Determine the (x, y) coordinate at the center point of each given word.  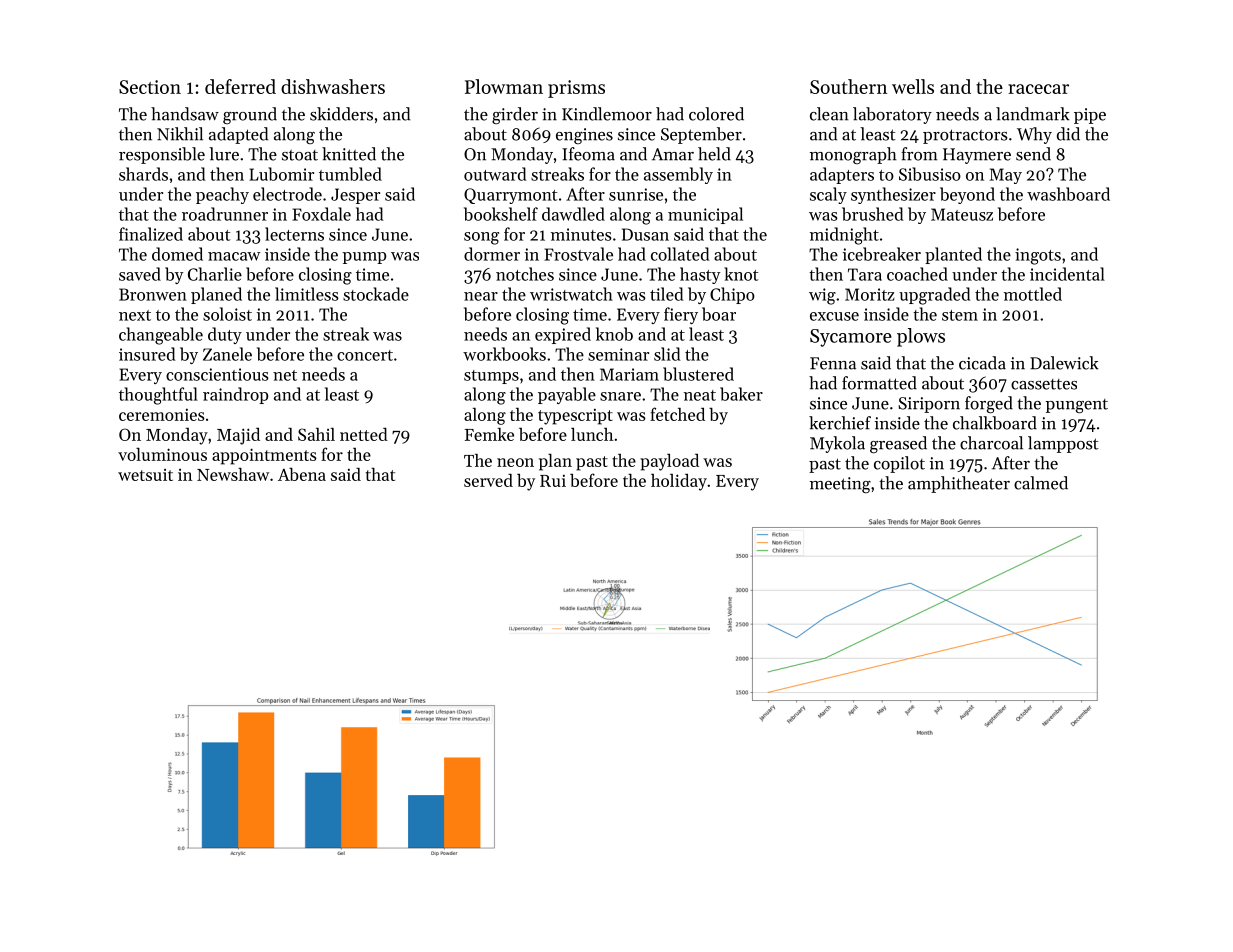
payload (669, 462)
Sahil (316, 434)
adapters (842, 175)
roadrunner (225, 214)
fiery (681, 315)
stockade (376, 294)
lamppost (1063, 444)
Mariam (629, 374)
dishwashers (333, 86)
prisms (576, 89)
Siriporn (929, 405)
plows (921, 337)
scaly (828, 195)
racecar (1038, 89)
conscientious (217, 374)
